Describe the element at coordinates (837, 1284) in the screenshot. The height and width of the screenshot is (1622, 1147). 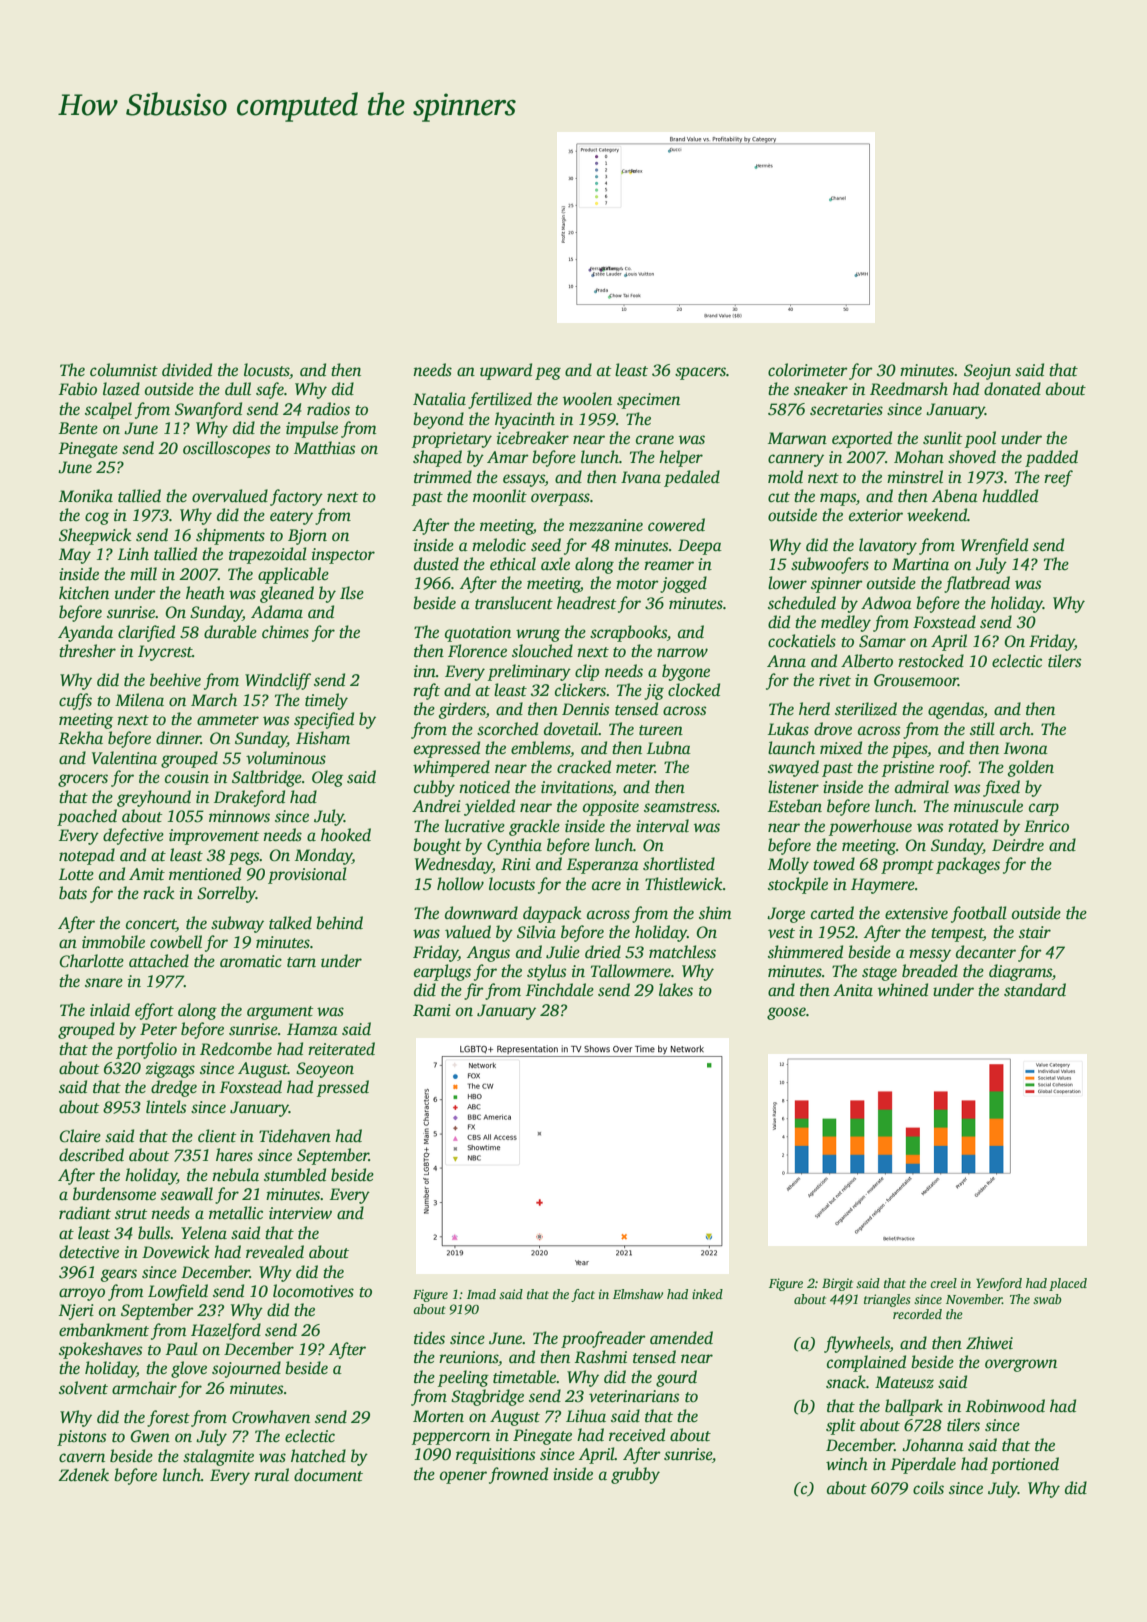
I see `Birgit` at that location.
